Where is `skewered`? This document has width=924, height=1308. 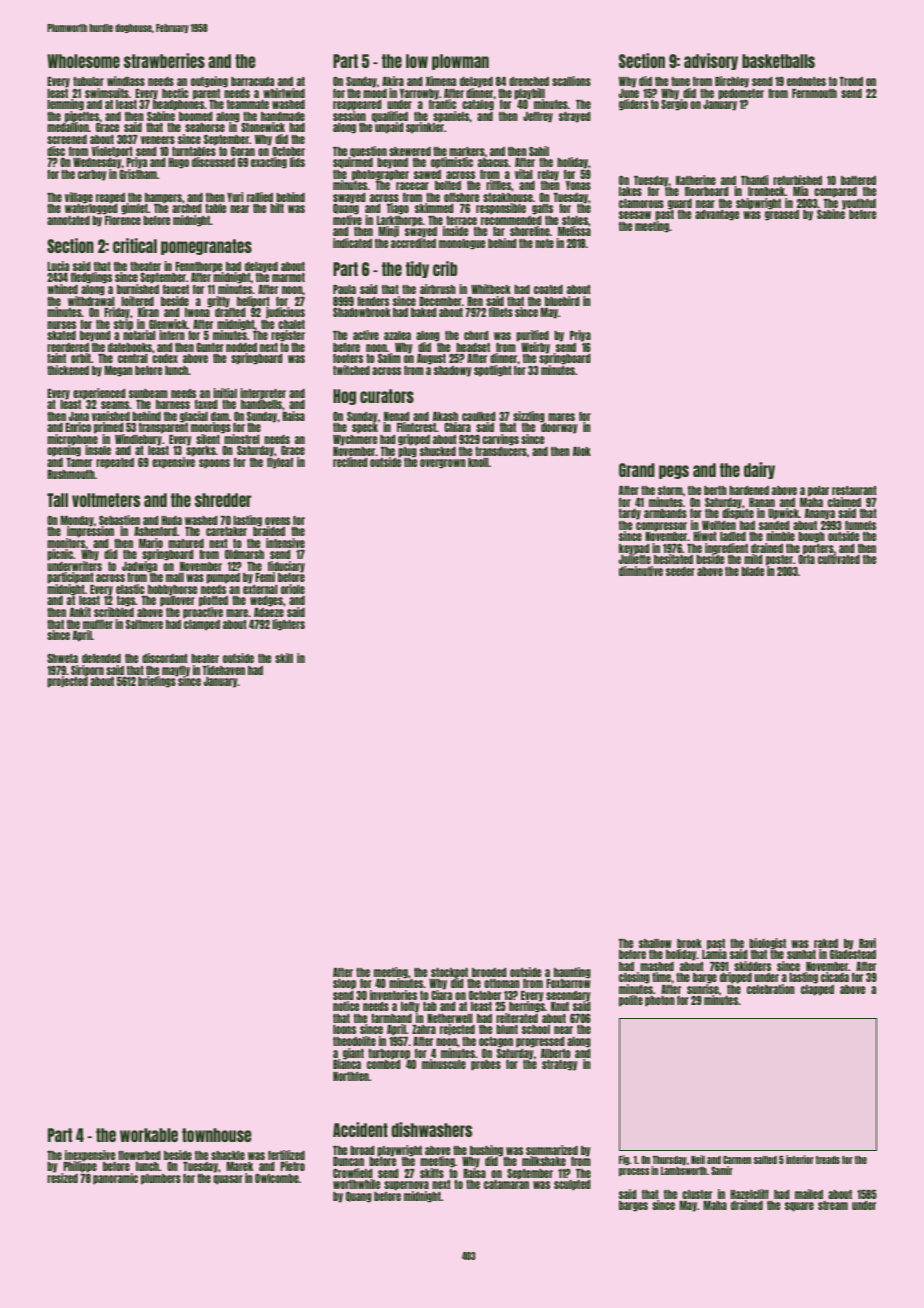
skewered is located at coordinates (410, 151).
